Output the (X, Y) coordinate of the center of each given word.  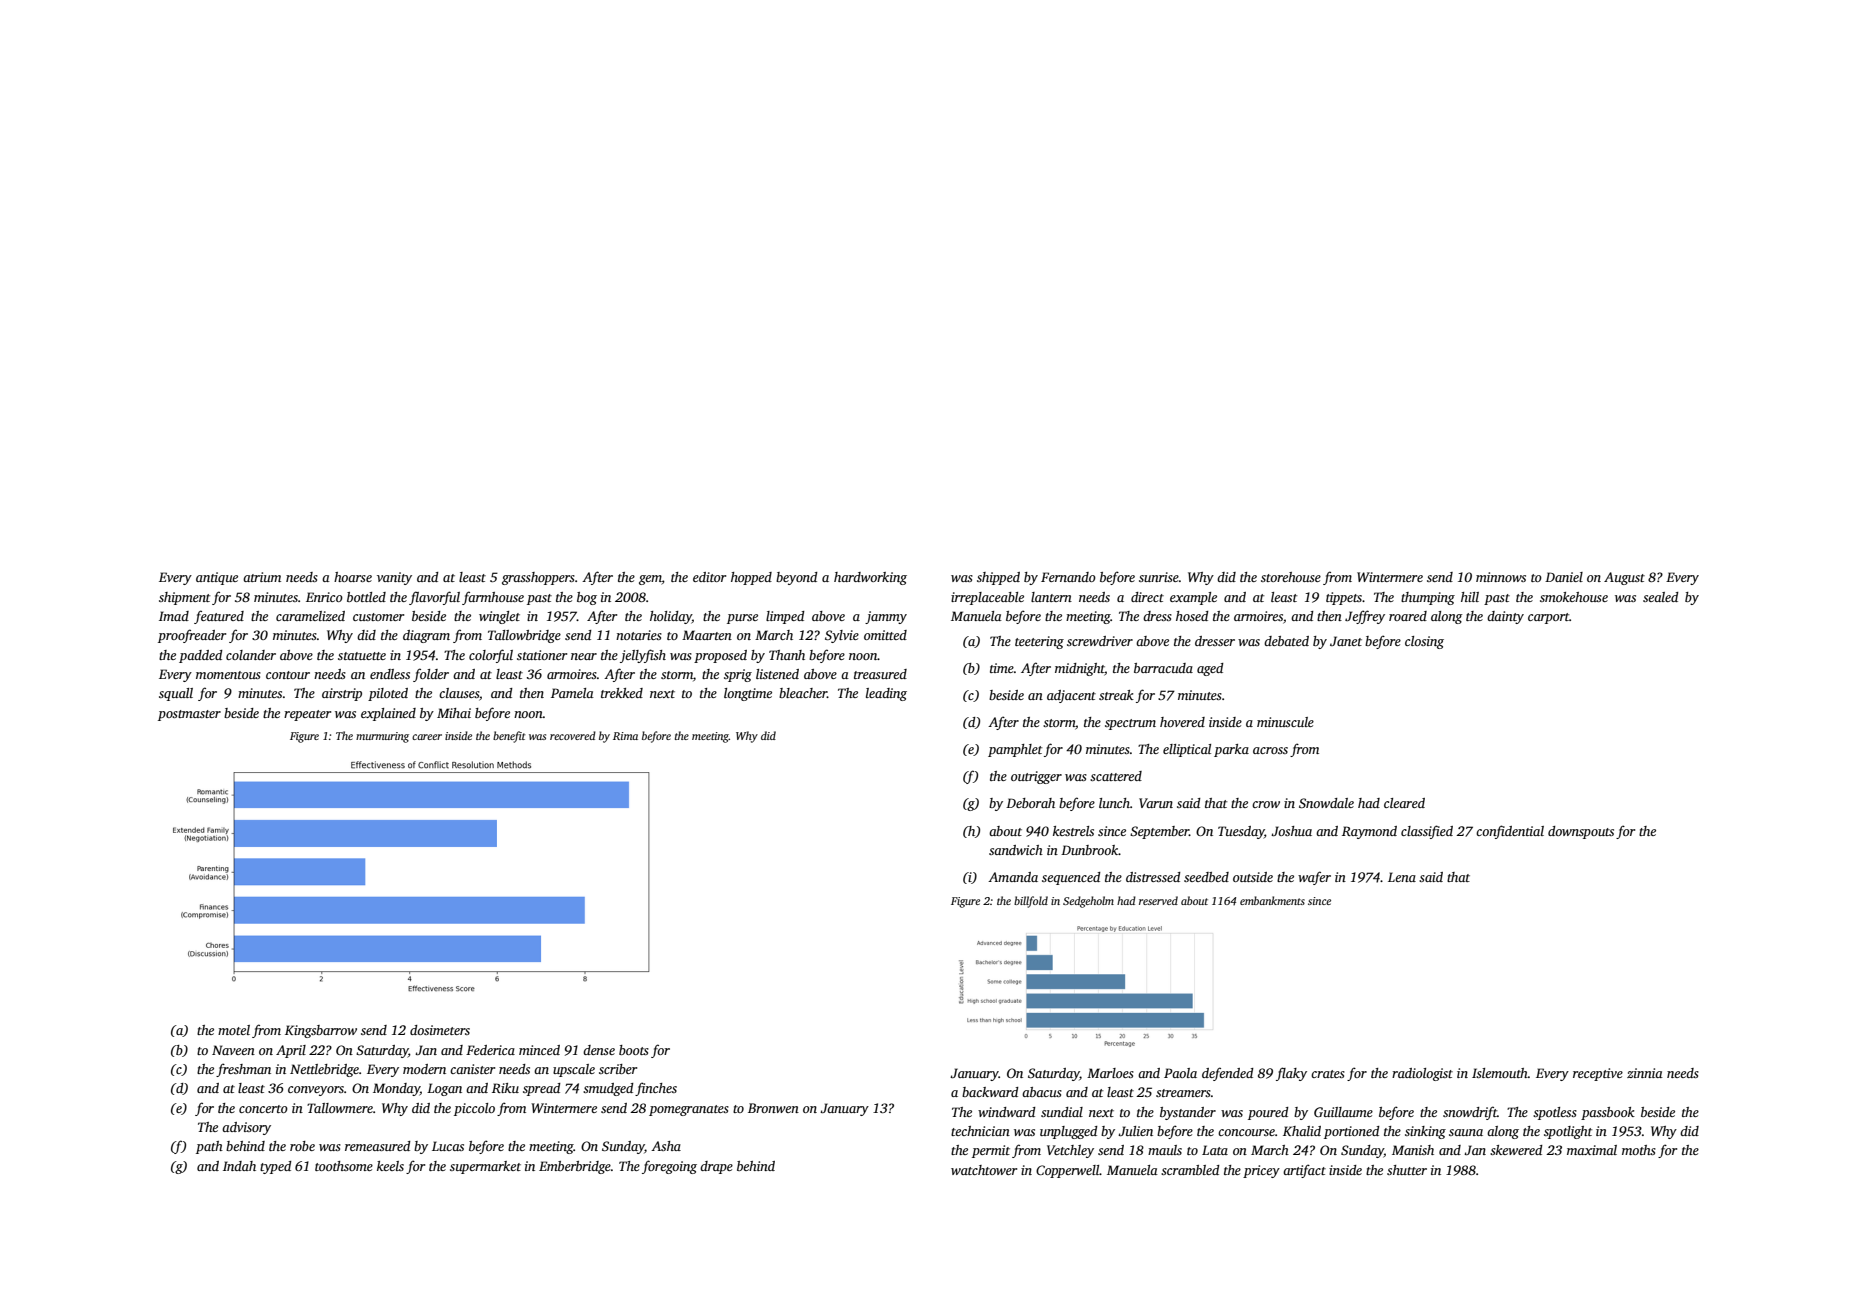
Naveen (233, 1050)
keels (390, 1166)
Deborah (1030, 803)
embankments (1272, 900)
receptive (1598, 1074)
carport (1549, 618)
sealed (1661, 597)
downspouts (1581, 832)
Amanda (1013, 877)
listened (777, 674)
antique (217, 578)
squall (176, 694)
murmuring (382, 737)
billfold (1031, 902)
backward (990, 1092)
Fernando (1068, 577)
